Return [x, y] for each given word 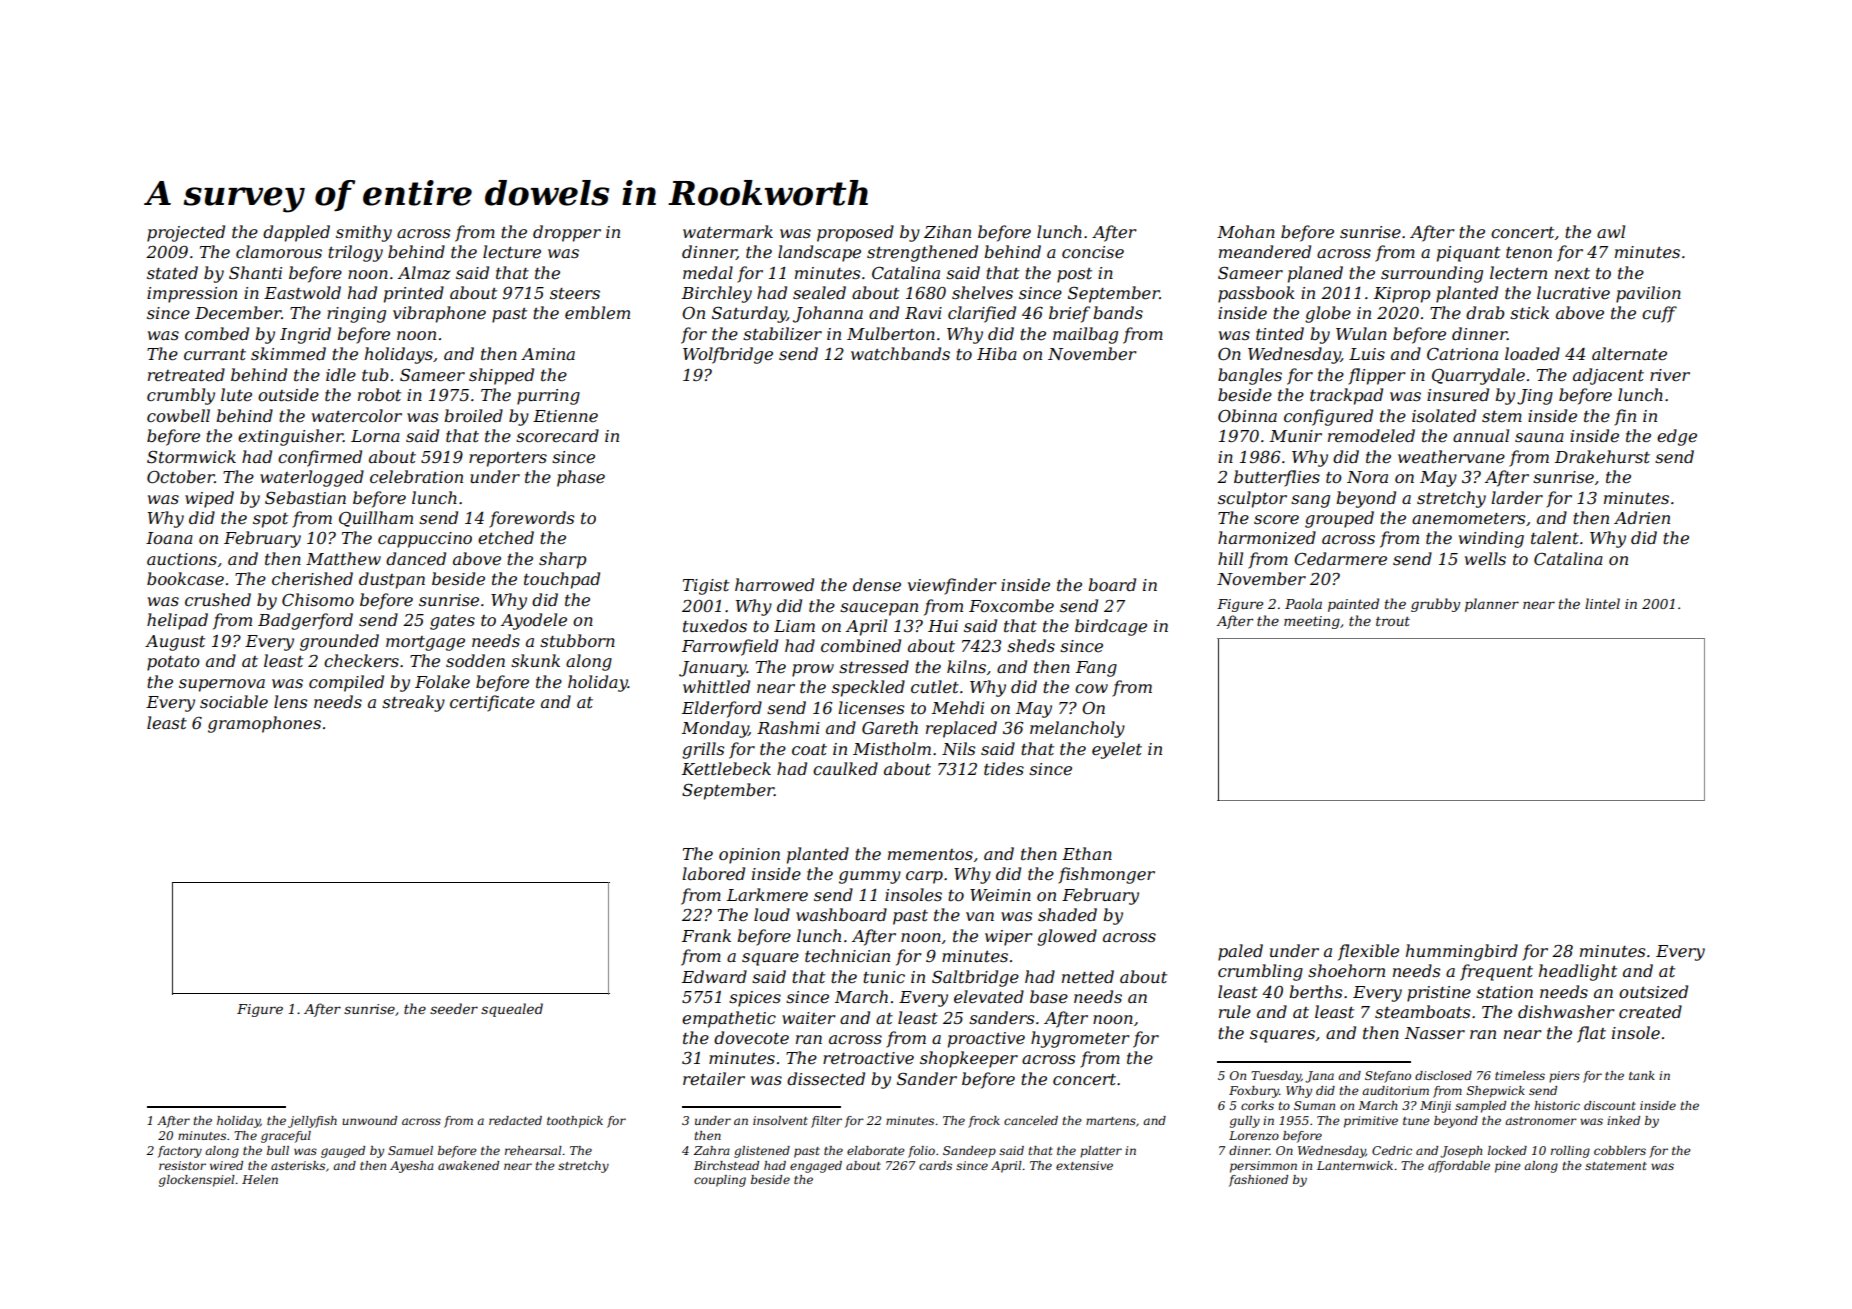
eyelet [1117, 750]
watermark [728, 231]
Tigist [706, 587]
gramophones [264, 724]
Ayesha [412, 1167]
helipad [177, 621]
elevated [989, 996]
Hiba [997, 353]
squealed [512, 1010]
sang [1310, 501]
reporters [508, 459]
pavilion [1648, 294]
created [1650, 1011]
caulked [845, 768]
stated [172, 272]
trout [1393, 621]
